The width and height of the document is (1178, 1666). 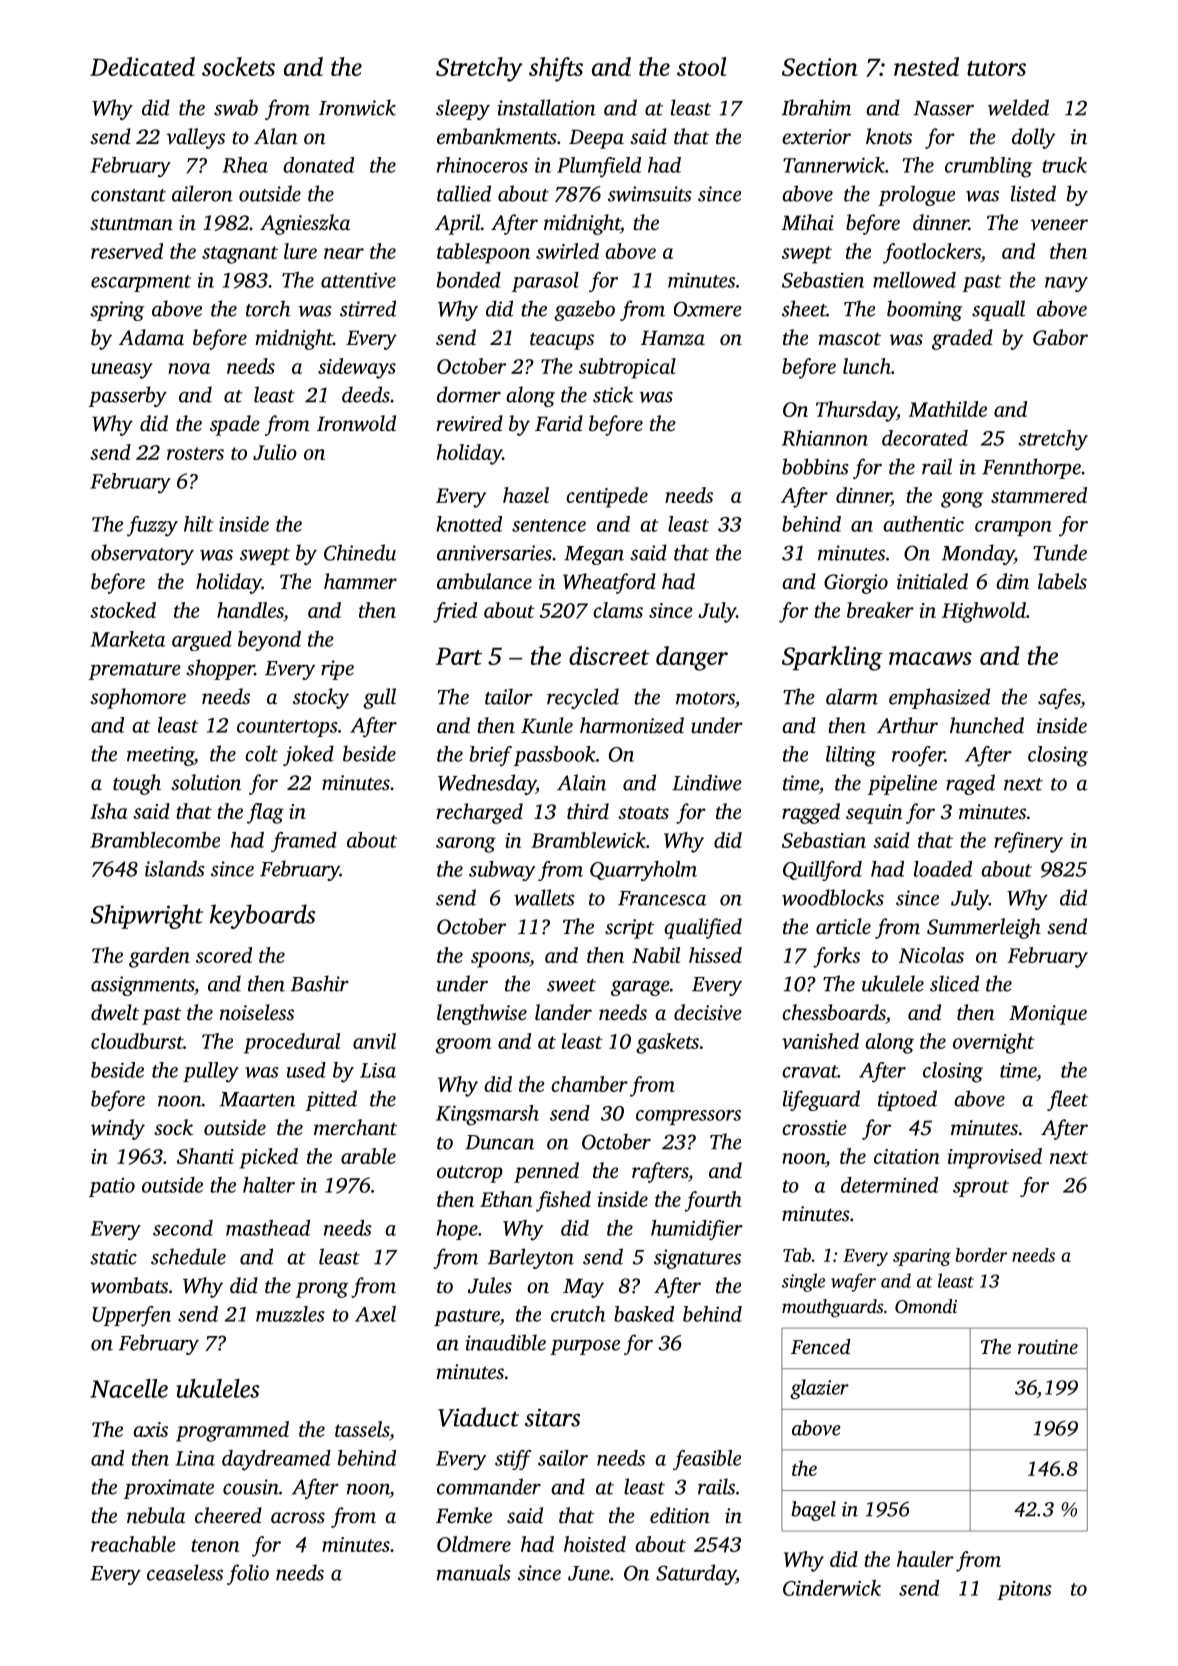 What do you see at coordinates (556, 69) in the document?
I see `shifts` at bounding box center [556, 69].
